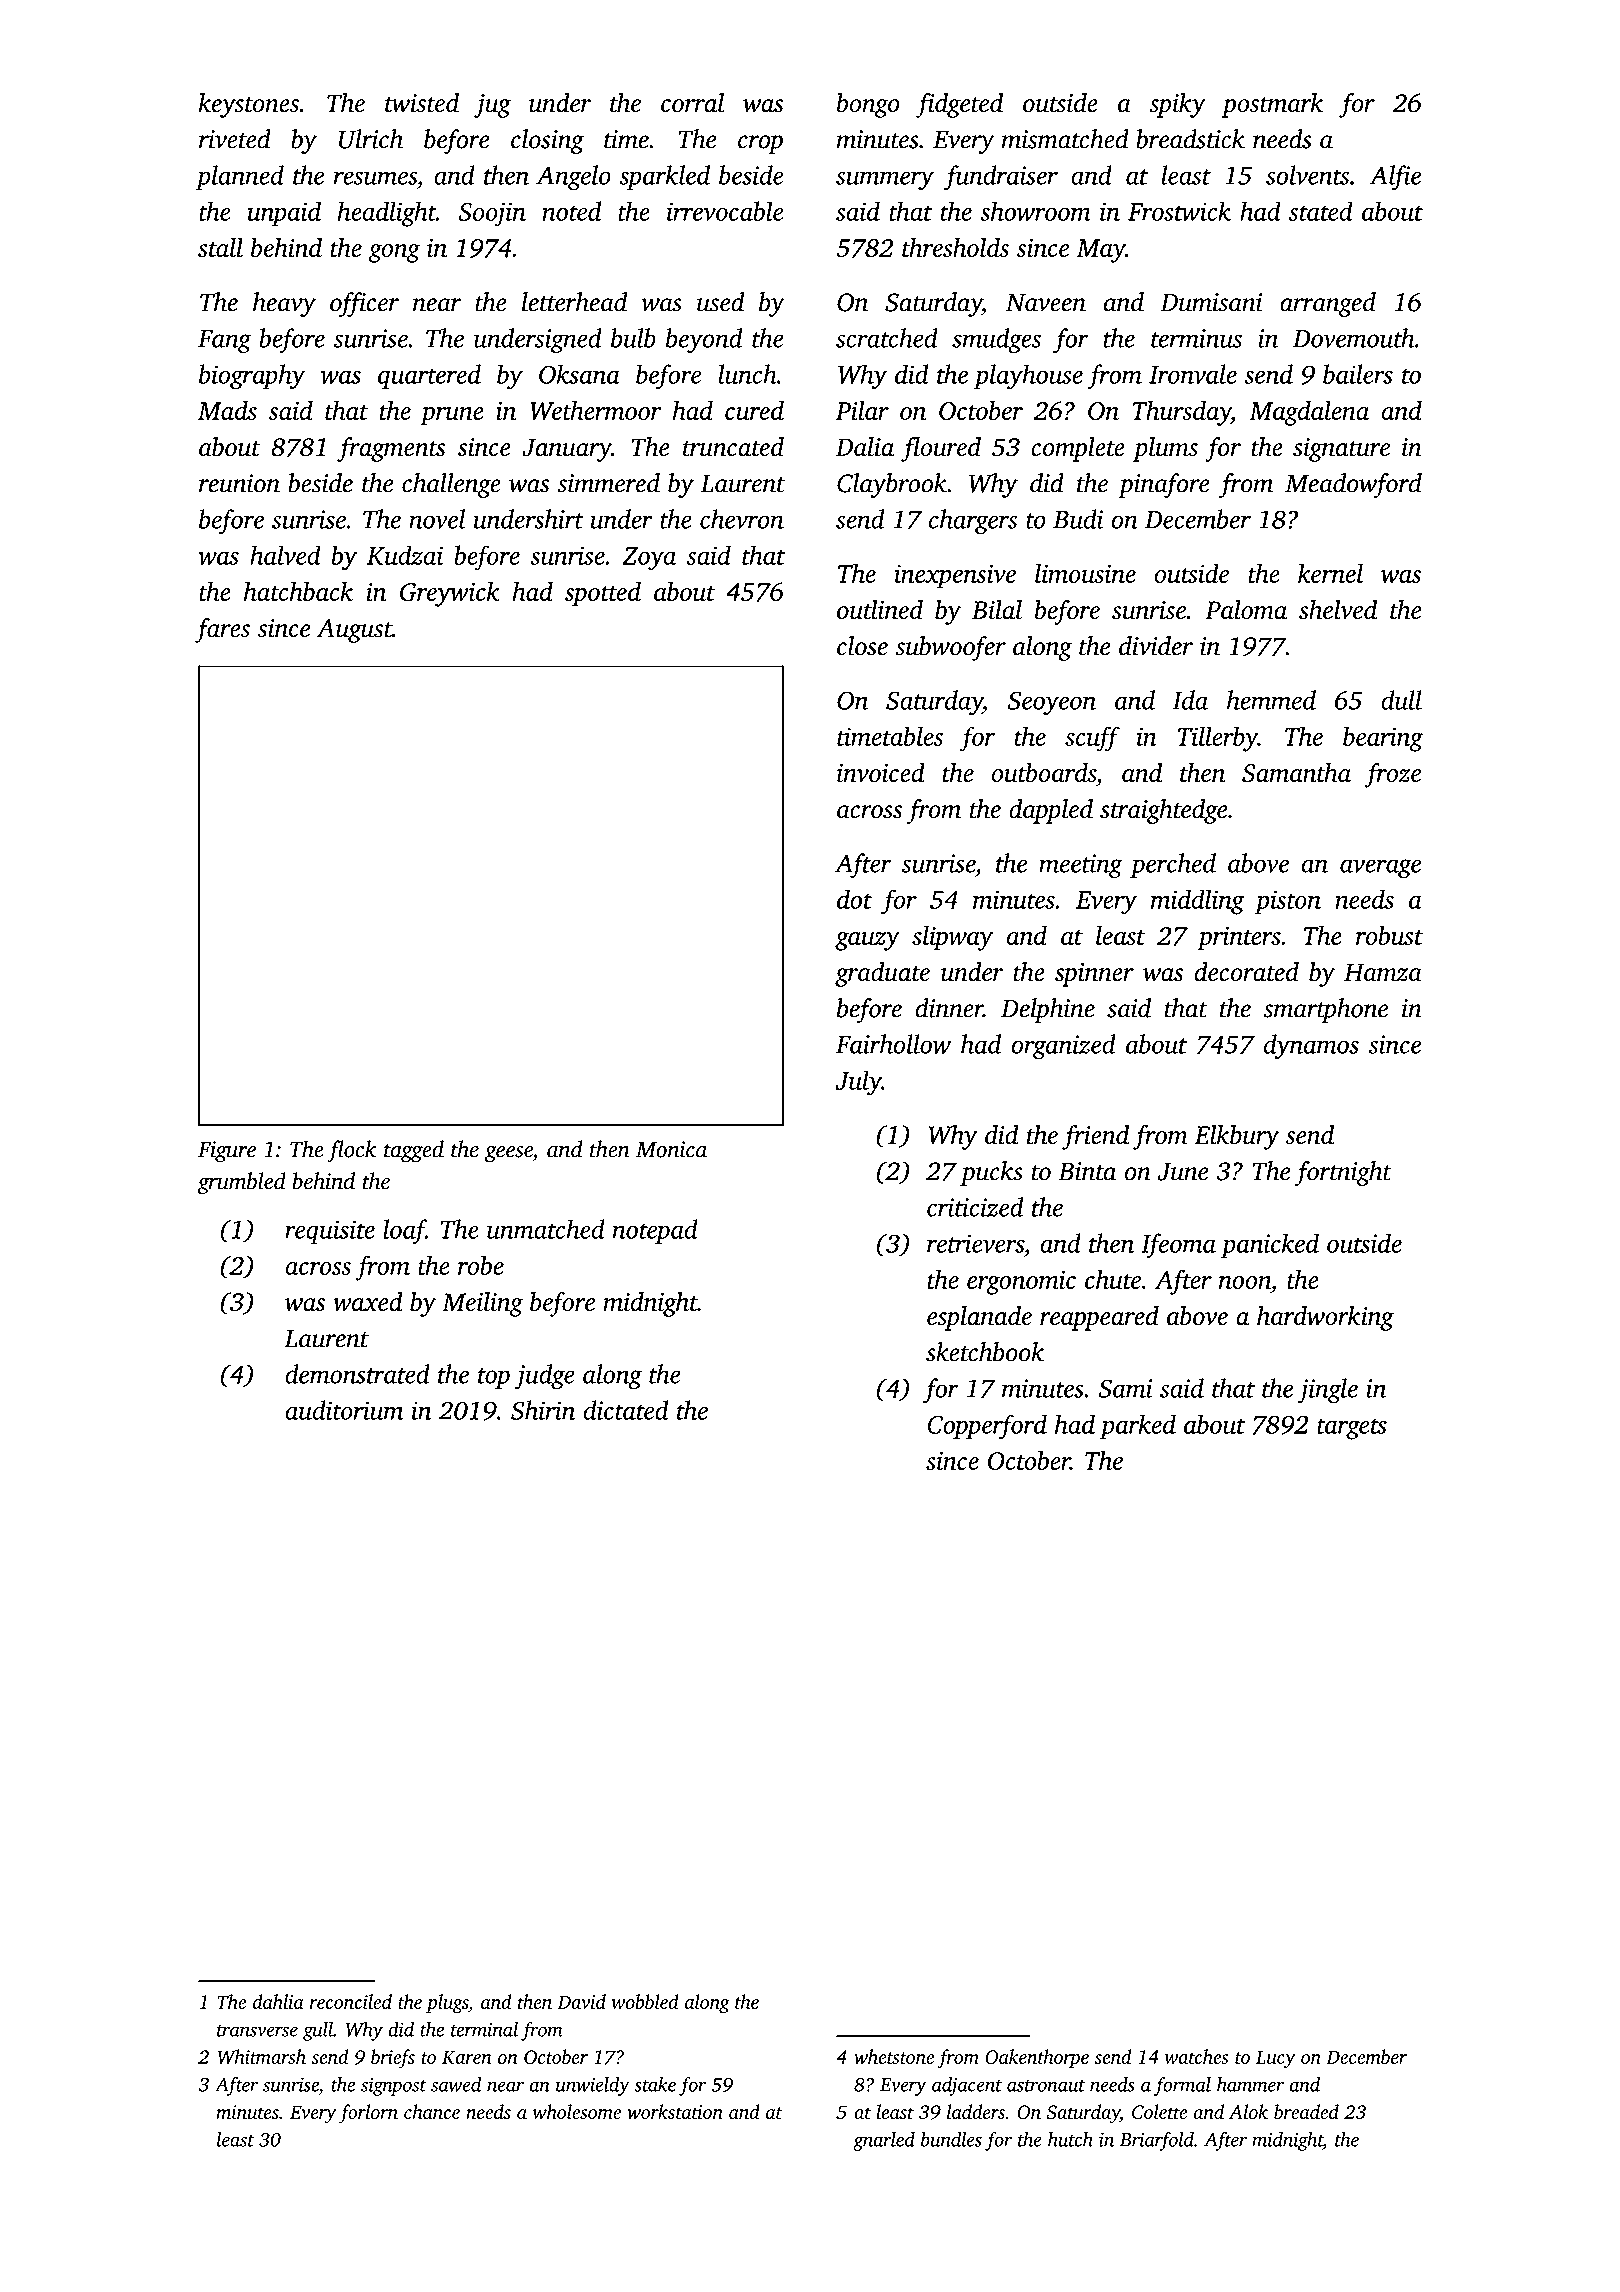 The width and height of the screenshot is (1620, 2292). I want to click on jingle, so click(1328, 1391).
